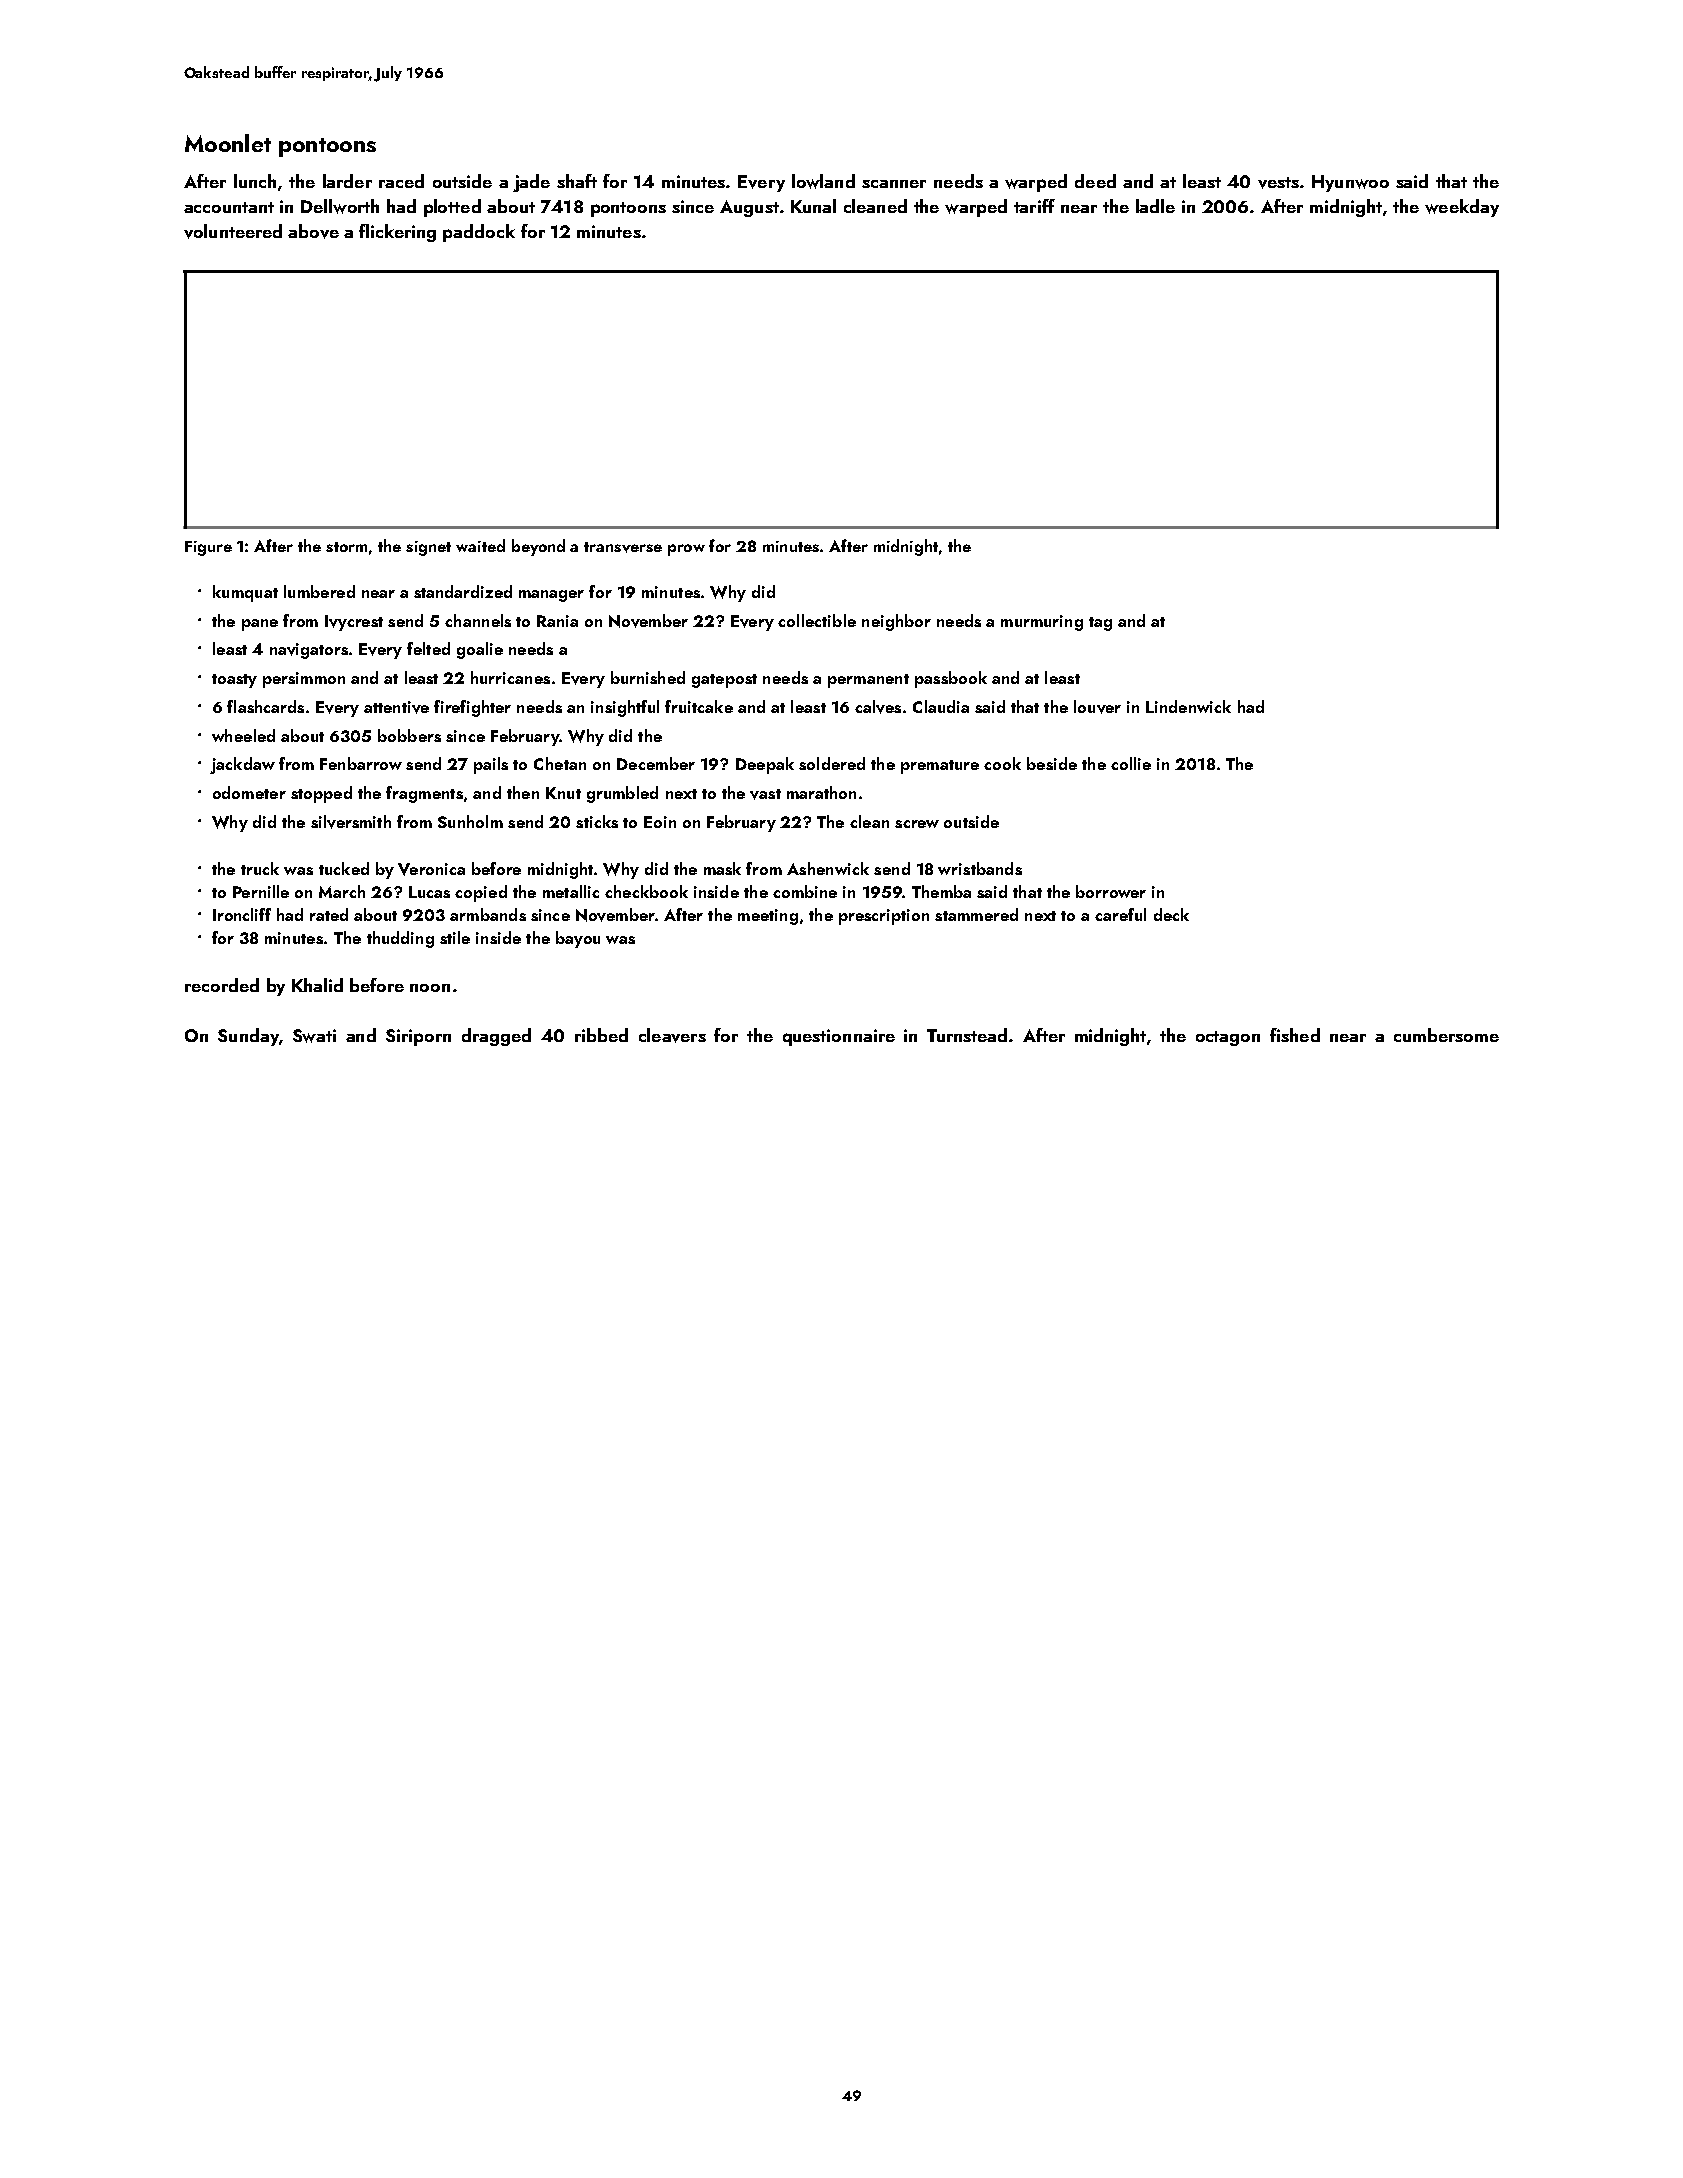  I want to click on meeting, so click(768, 917).
